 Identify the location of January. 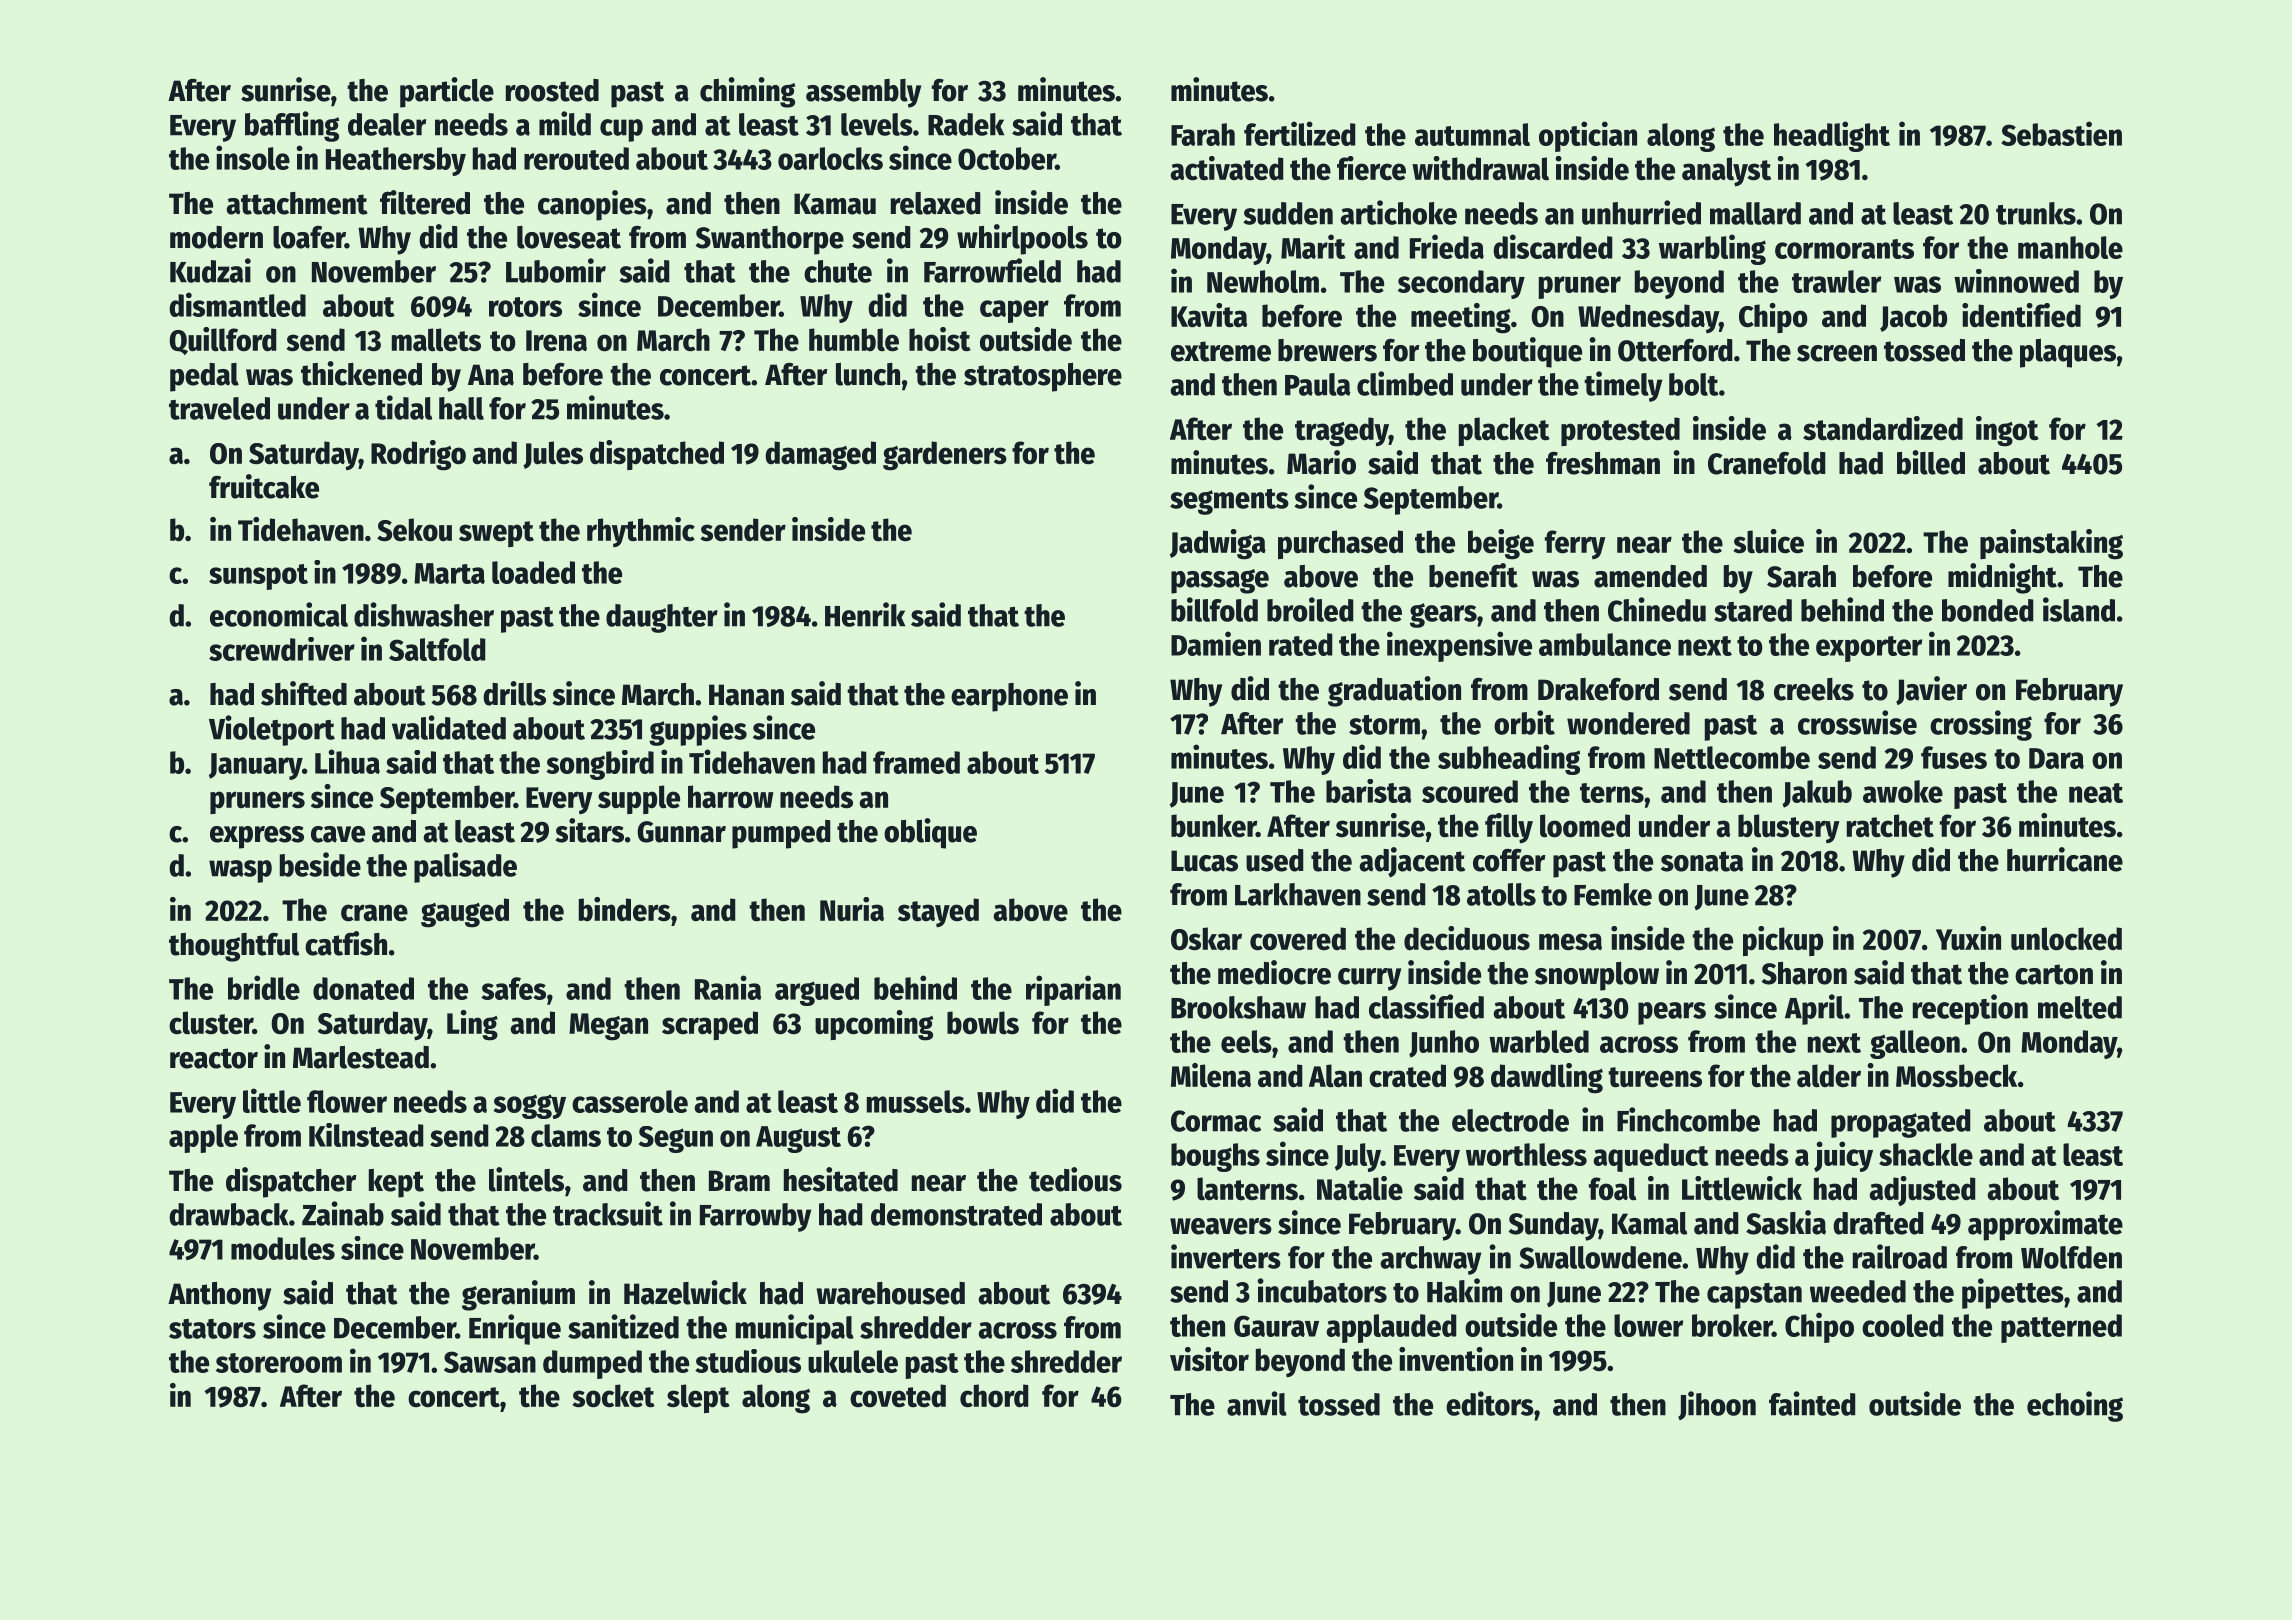
(255, 766).
